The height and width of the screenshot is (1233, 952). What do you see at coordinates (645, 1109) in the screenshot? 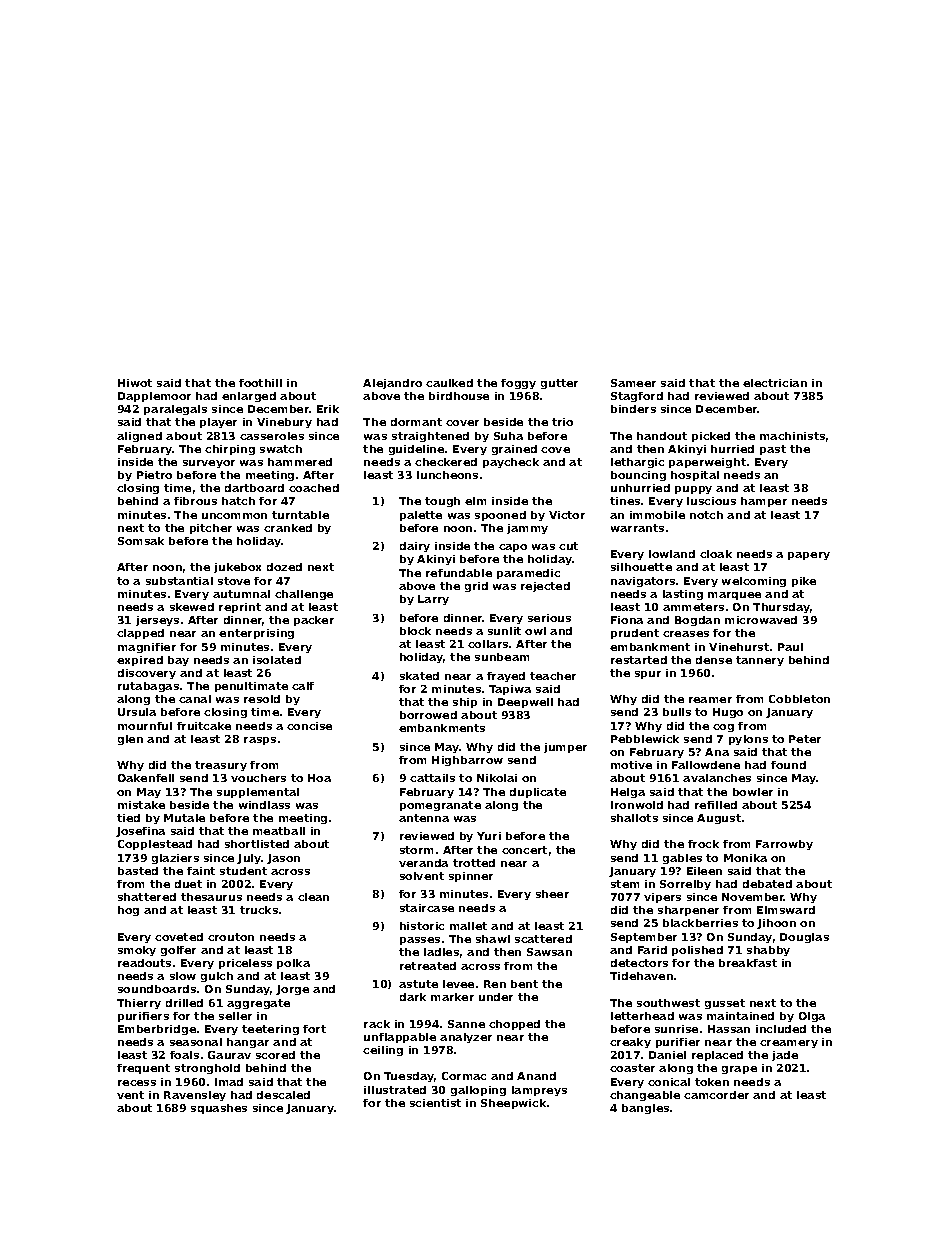
I see `bangles` at bounding box center [645, 1109].
